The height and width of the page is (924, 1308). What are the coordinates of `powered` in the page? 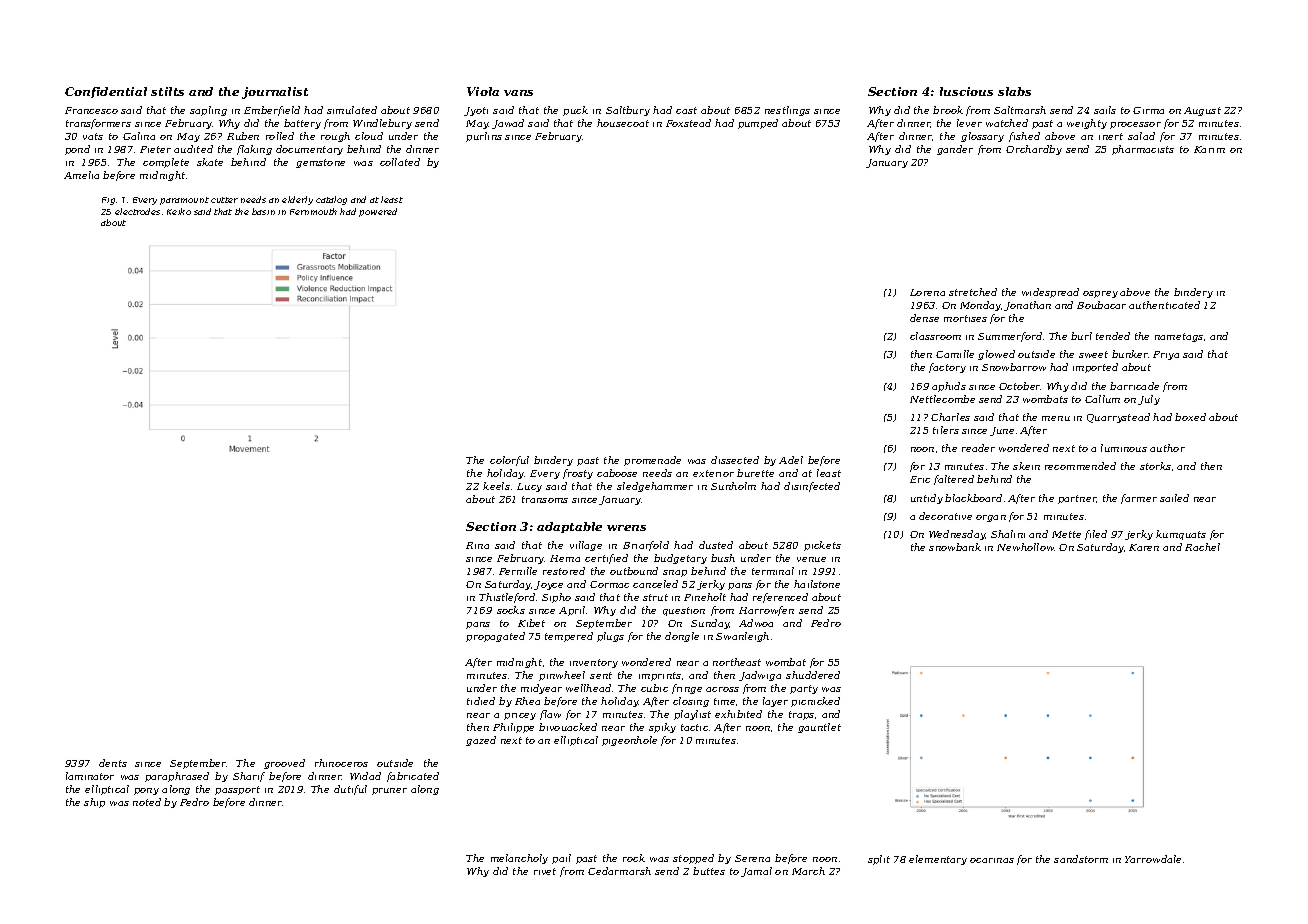 It's located at (378, 212).
